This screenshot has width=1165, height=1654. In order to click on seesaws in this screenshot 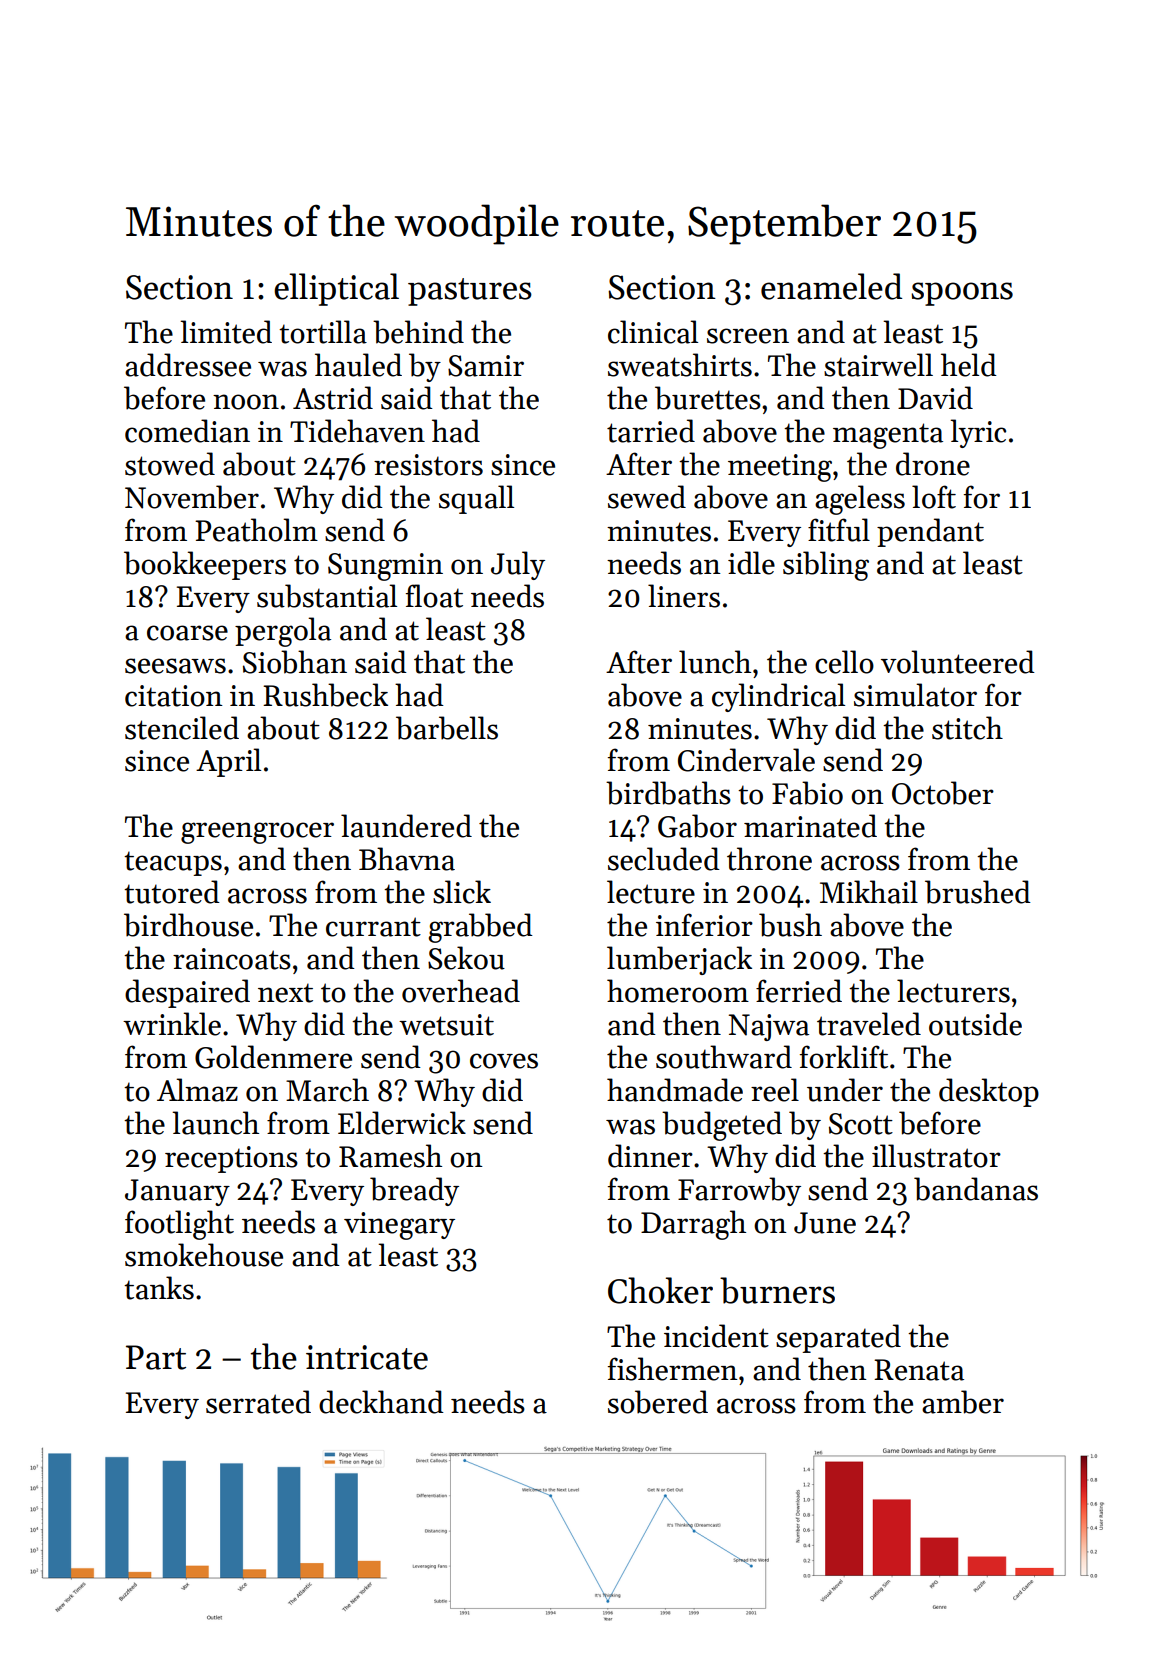, I will do `click(175, 666)`.
